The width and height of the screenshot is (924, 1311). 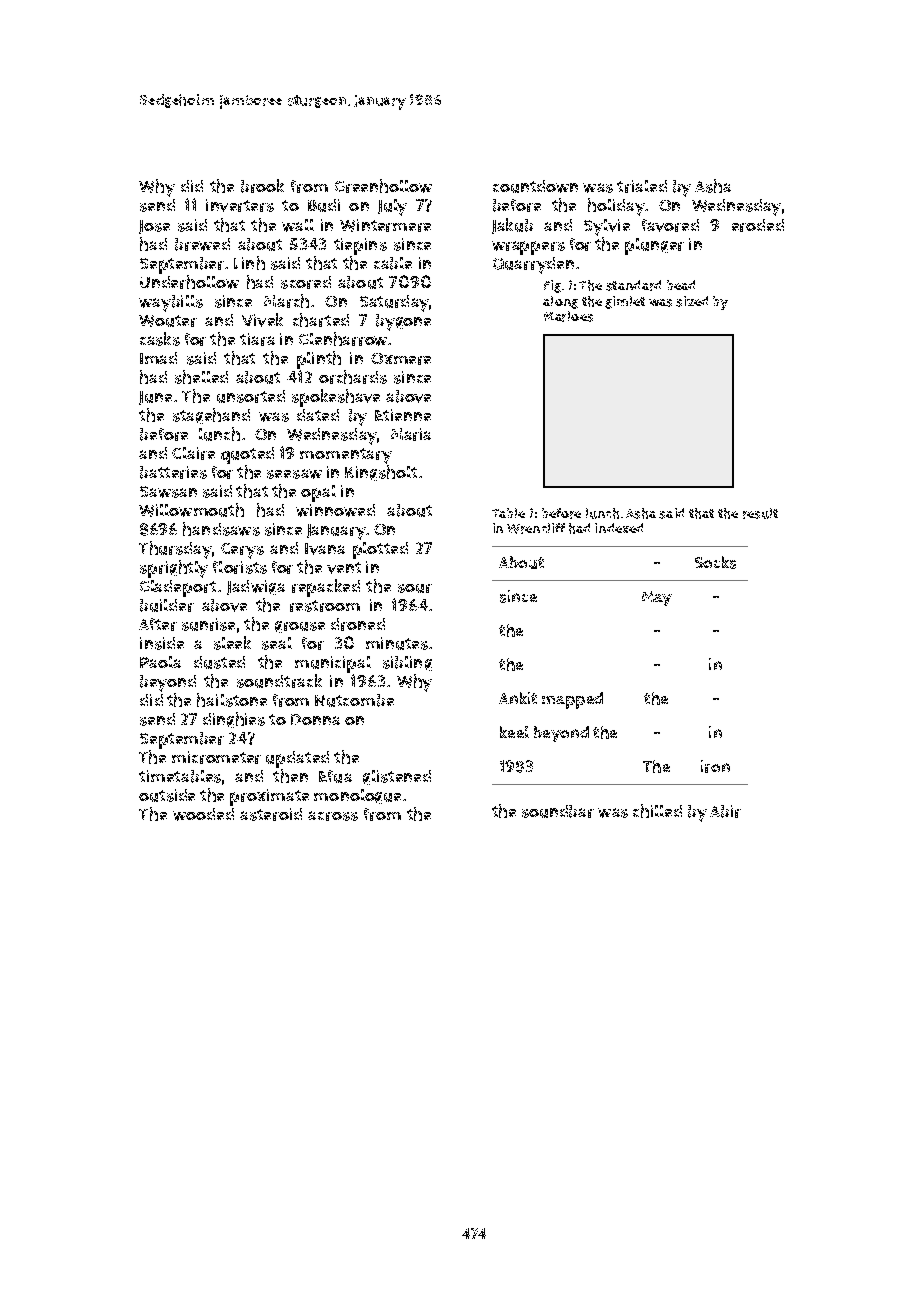 What do you see at coordinates (240, 567) in the screenshot?
I see `florists` at bounding box center [240, 567].
